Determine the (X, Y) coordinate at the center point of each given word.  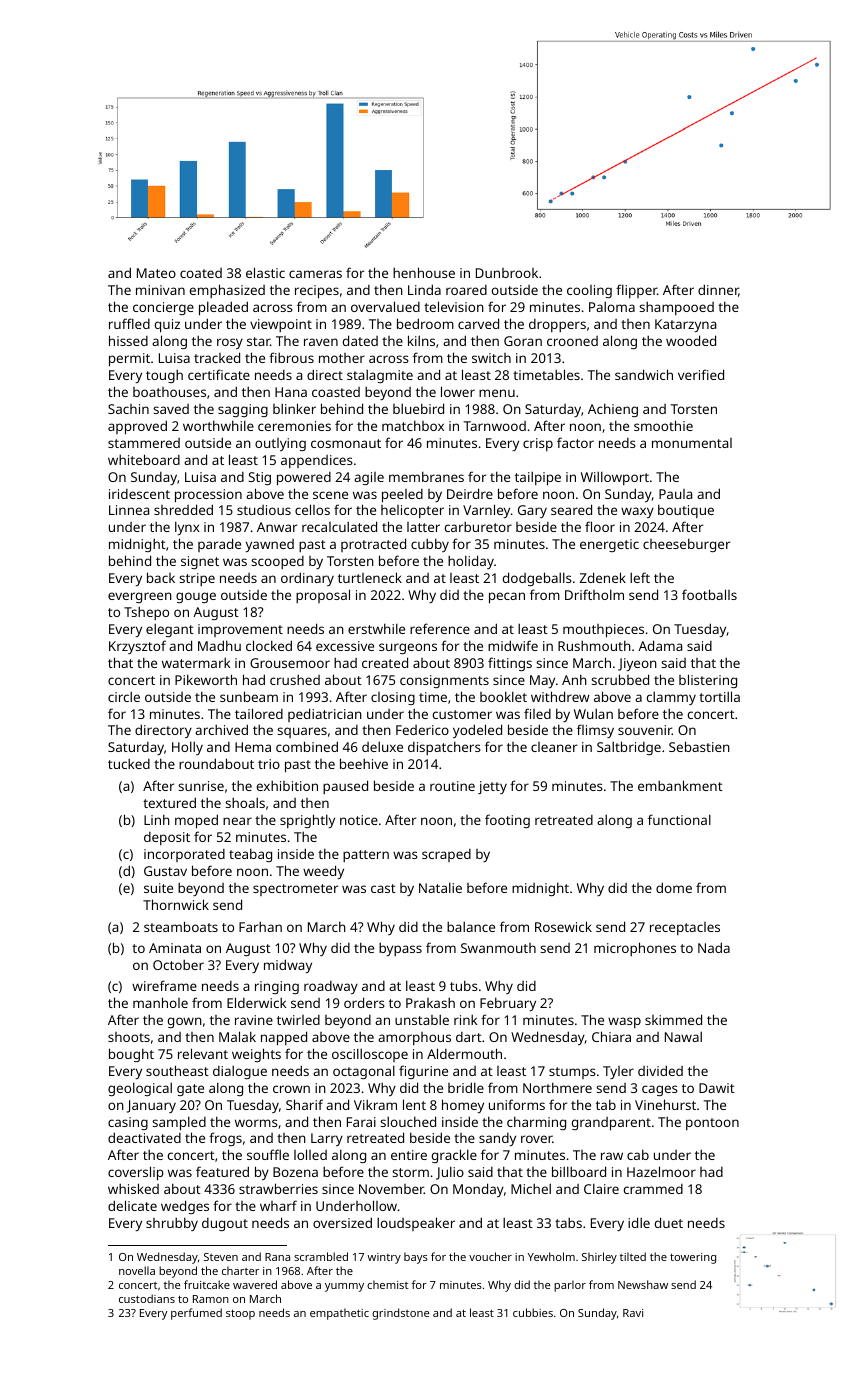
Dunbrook (507, 273)
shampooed (676, 308)
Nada (714, 947)
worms (256, 1123)
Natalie (440, 887)
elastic (265, 272)
